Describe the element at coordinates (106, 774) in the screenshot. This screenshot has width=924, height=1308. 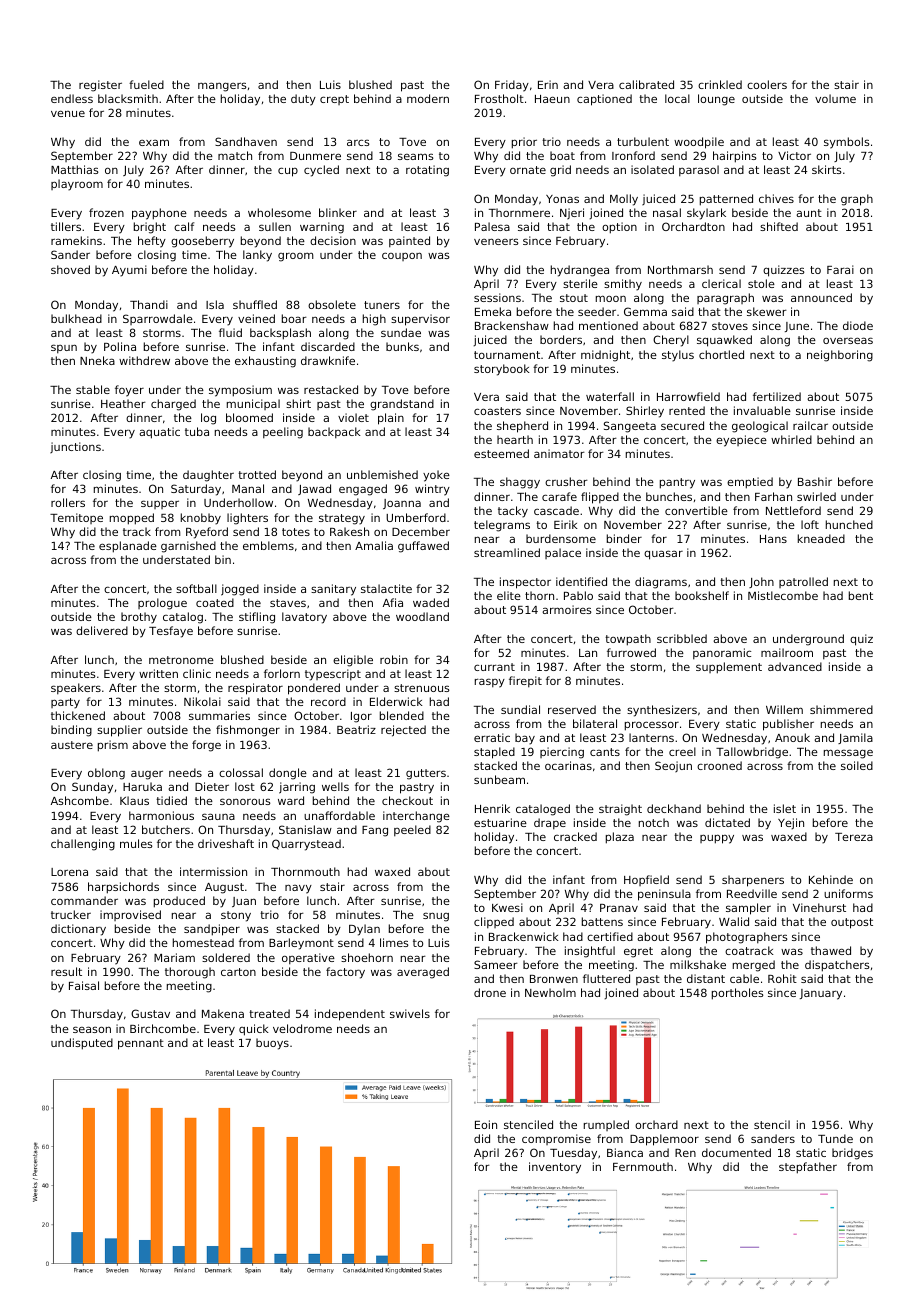
I see `oblong` at that location.
